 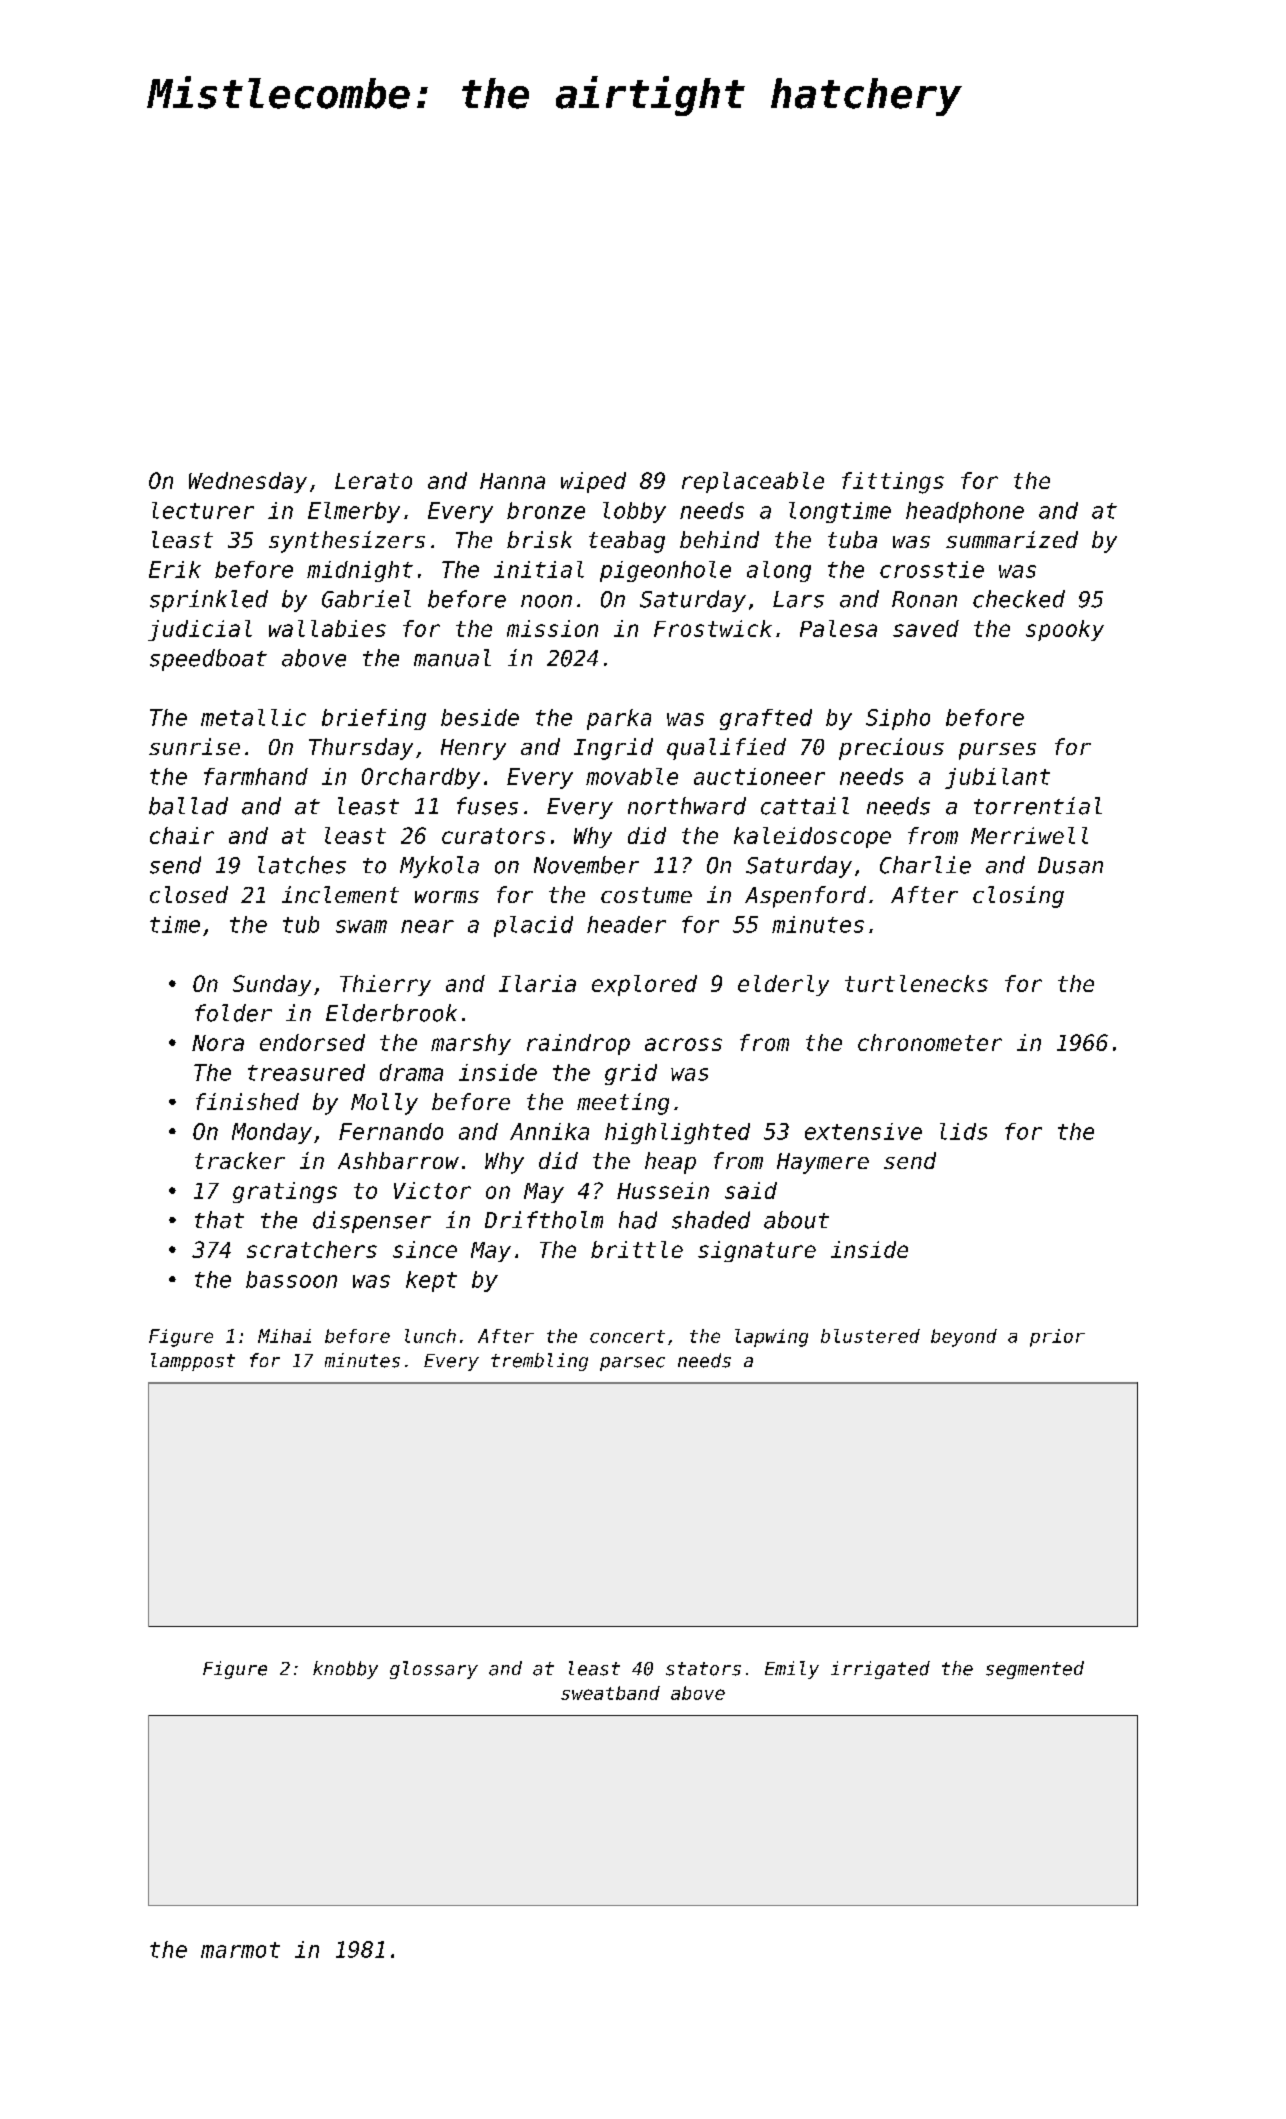 What do you see at coordinates (965, 512) in the screenshot?
I see `headphone` at bounding box center [965, 512].
